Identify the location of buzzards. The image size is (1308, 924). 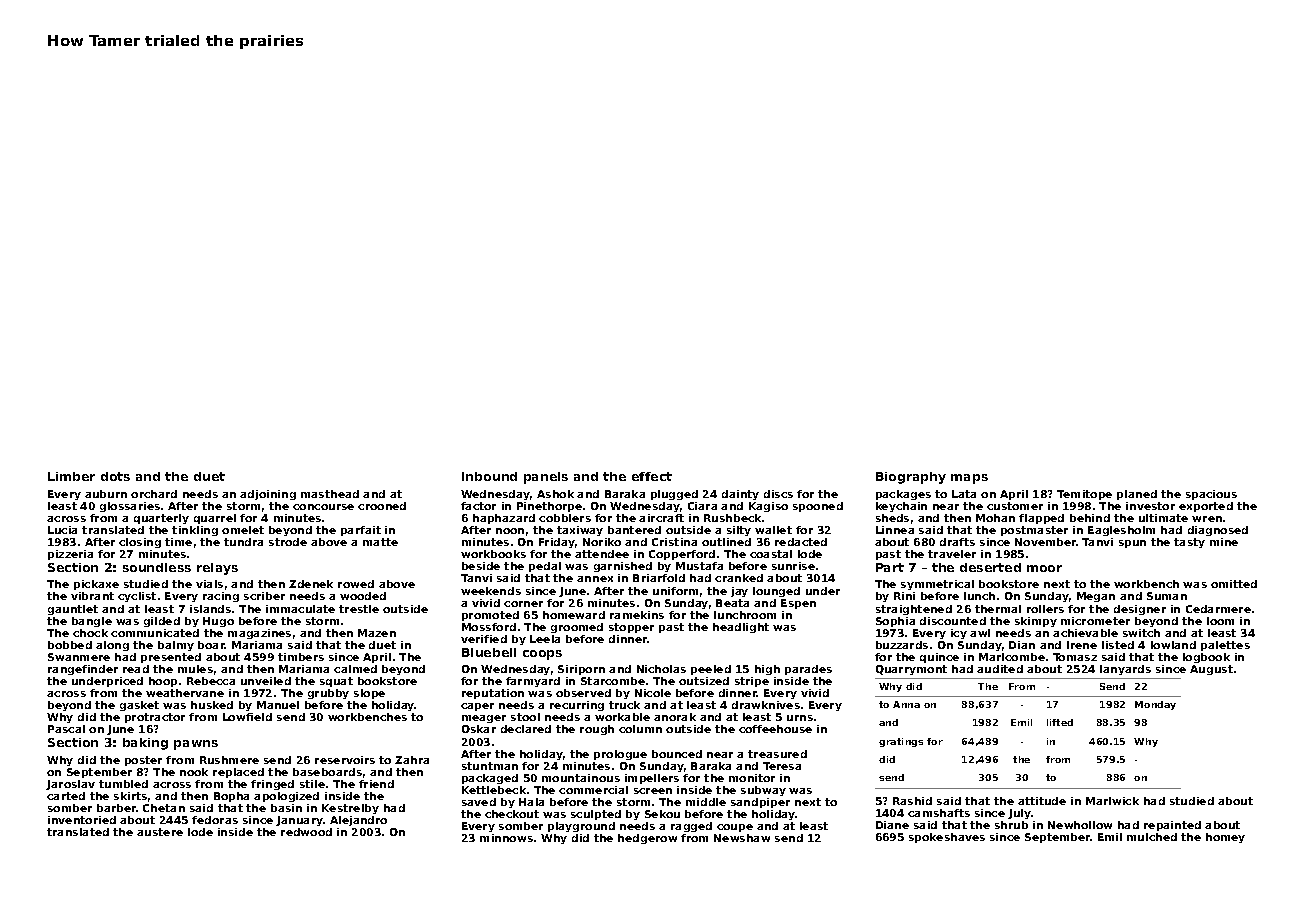
(902, 645).
